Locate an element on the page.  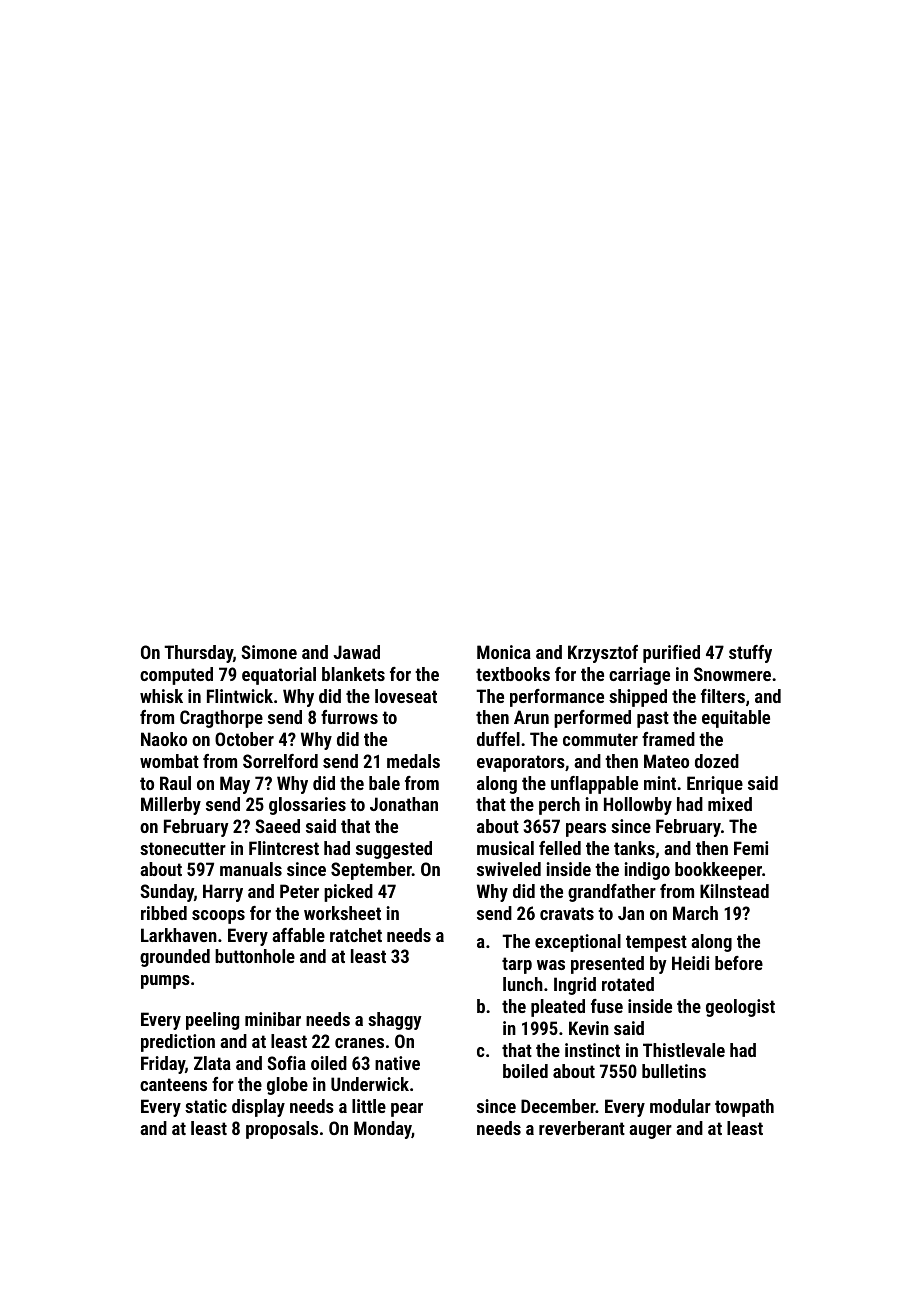
stuffy is located at coordinates (750, 654).
